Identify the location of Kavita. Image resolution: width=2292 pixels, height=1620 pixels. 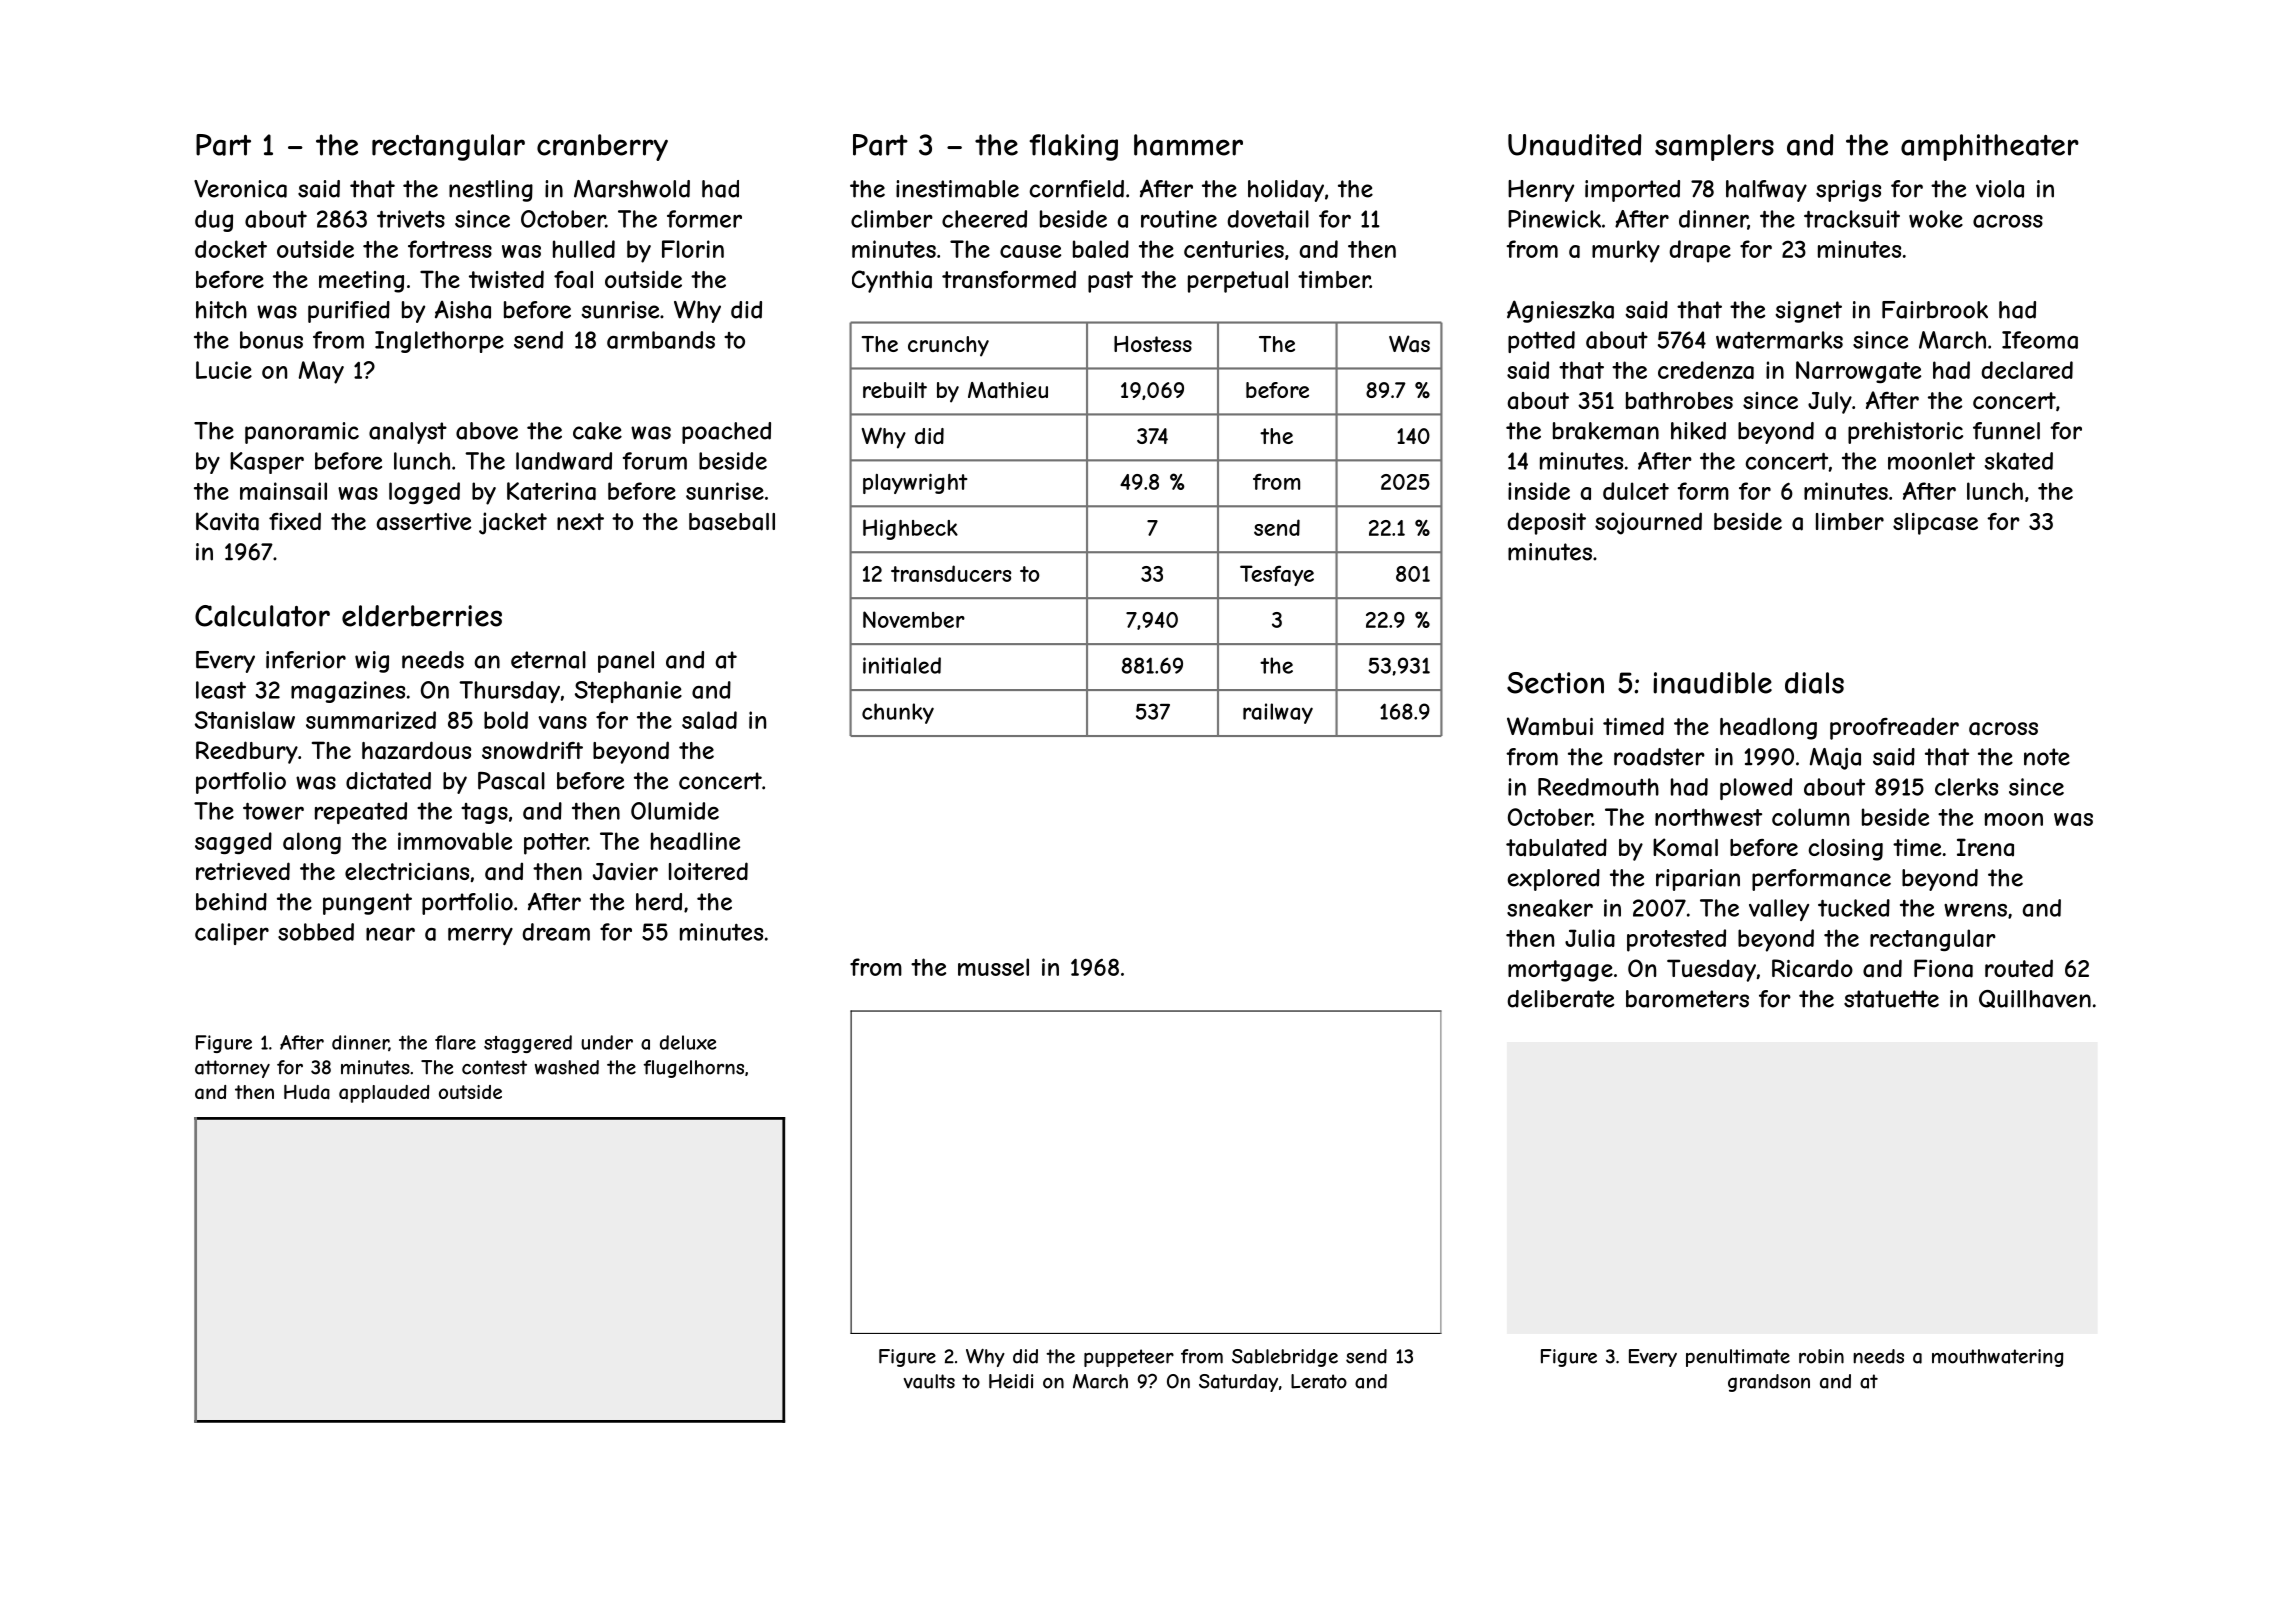
(227, 521).
